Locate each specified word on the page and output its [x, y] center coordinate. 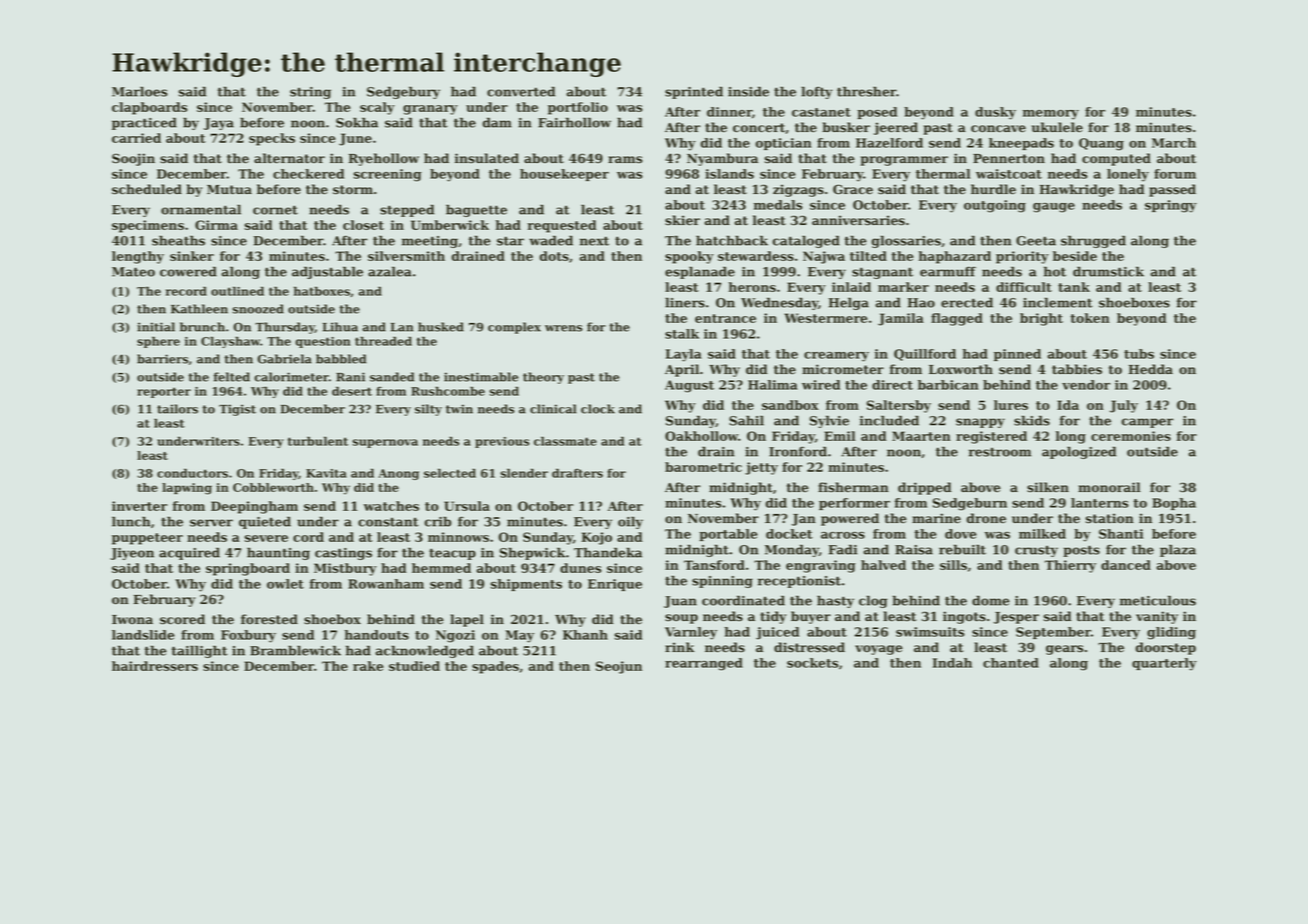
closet [363, 225]
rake [368, 666]
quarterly [1164, 664]
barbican [948, 385]
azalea [389, 271]
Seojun [619, 667]
